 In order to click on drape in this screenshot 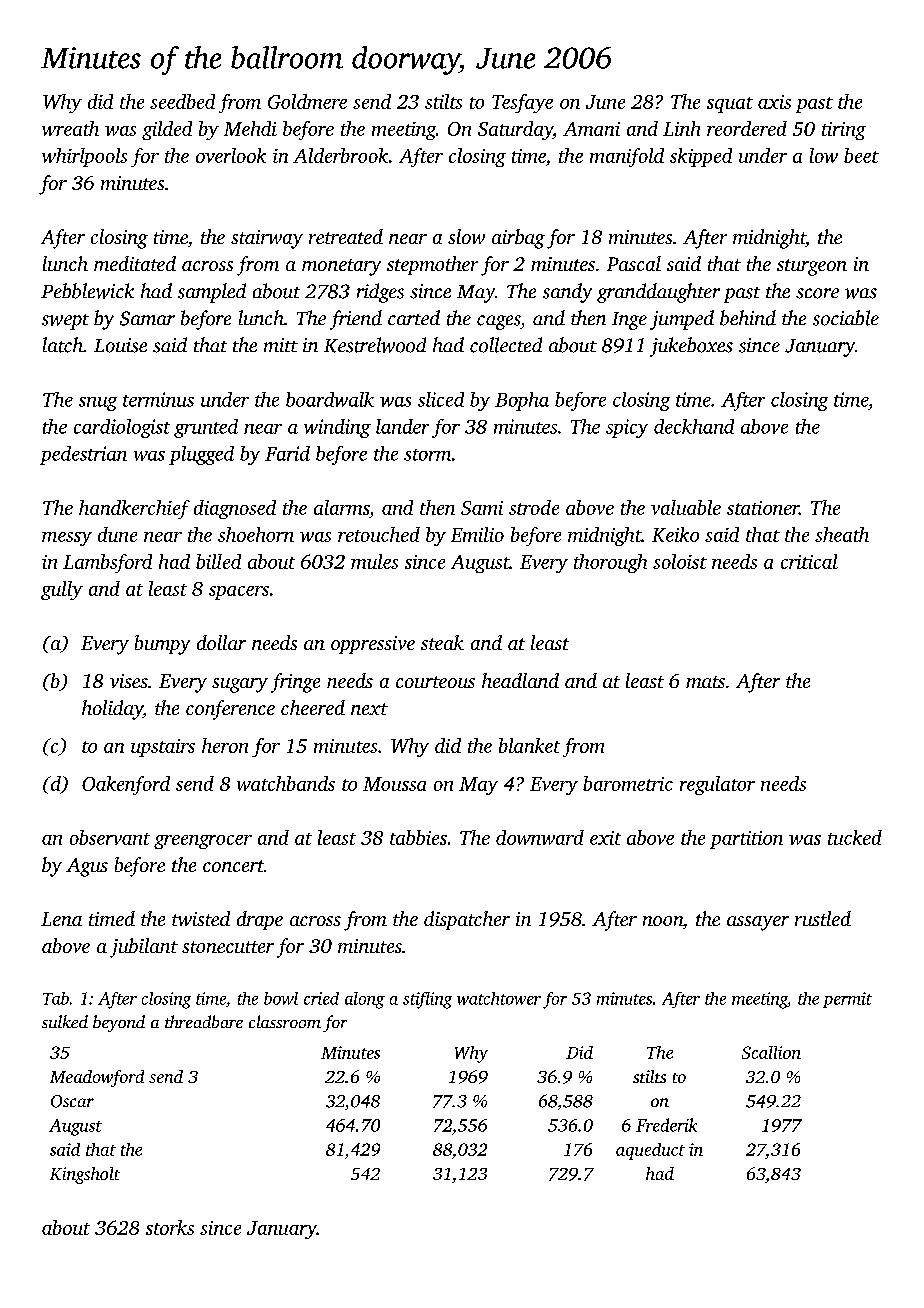, I will do `click(260, 920)`.
